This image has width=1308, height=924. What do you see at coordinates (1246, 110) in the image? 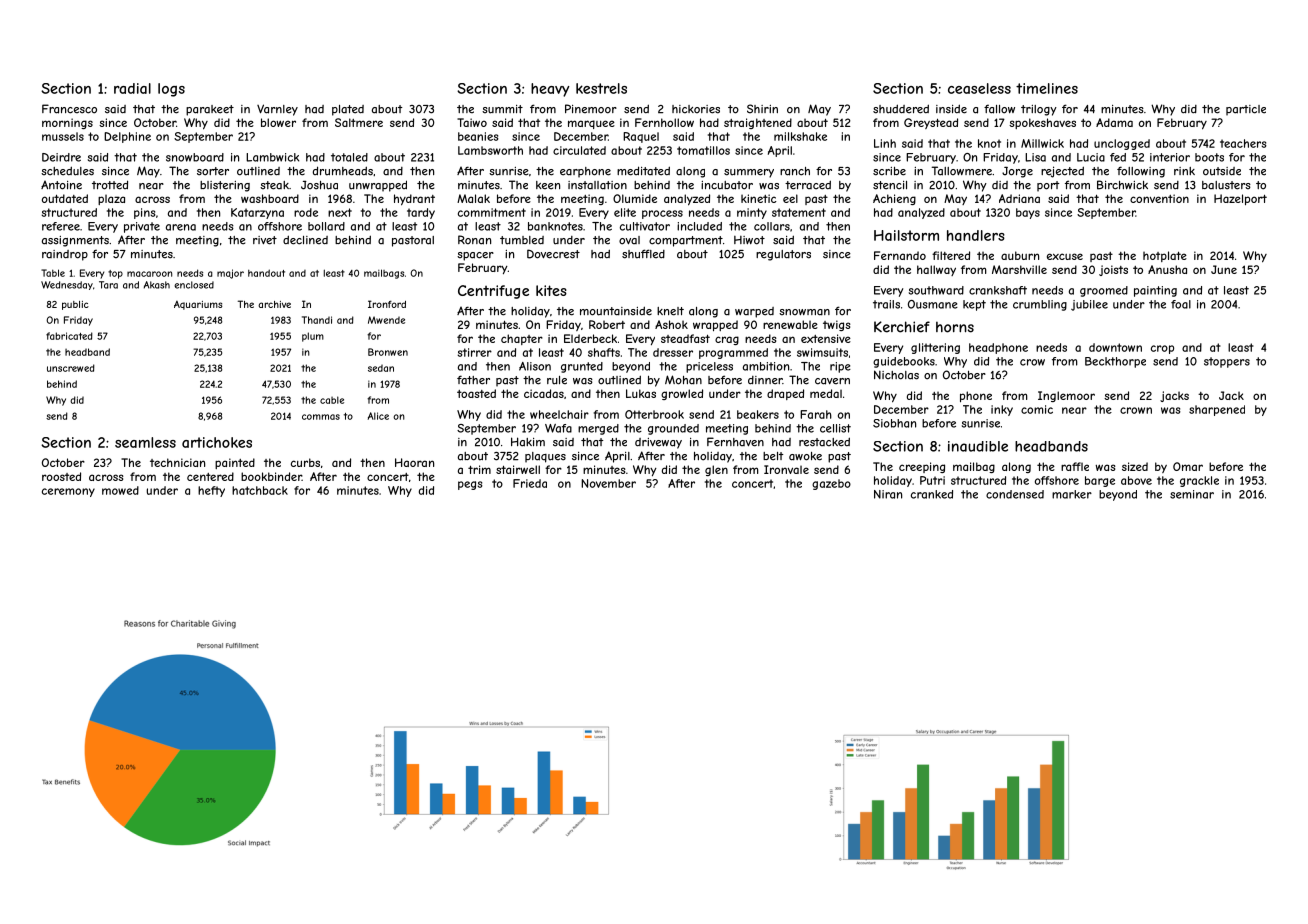
I see `particle` at bounding box center [1246, 110].
